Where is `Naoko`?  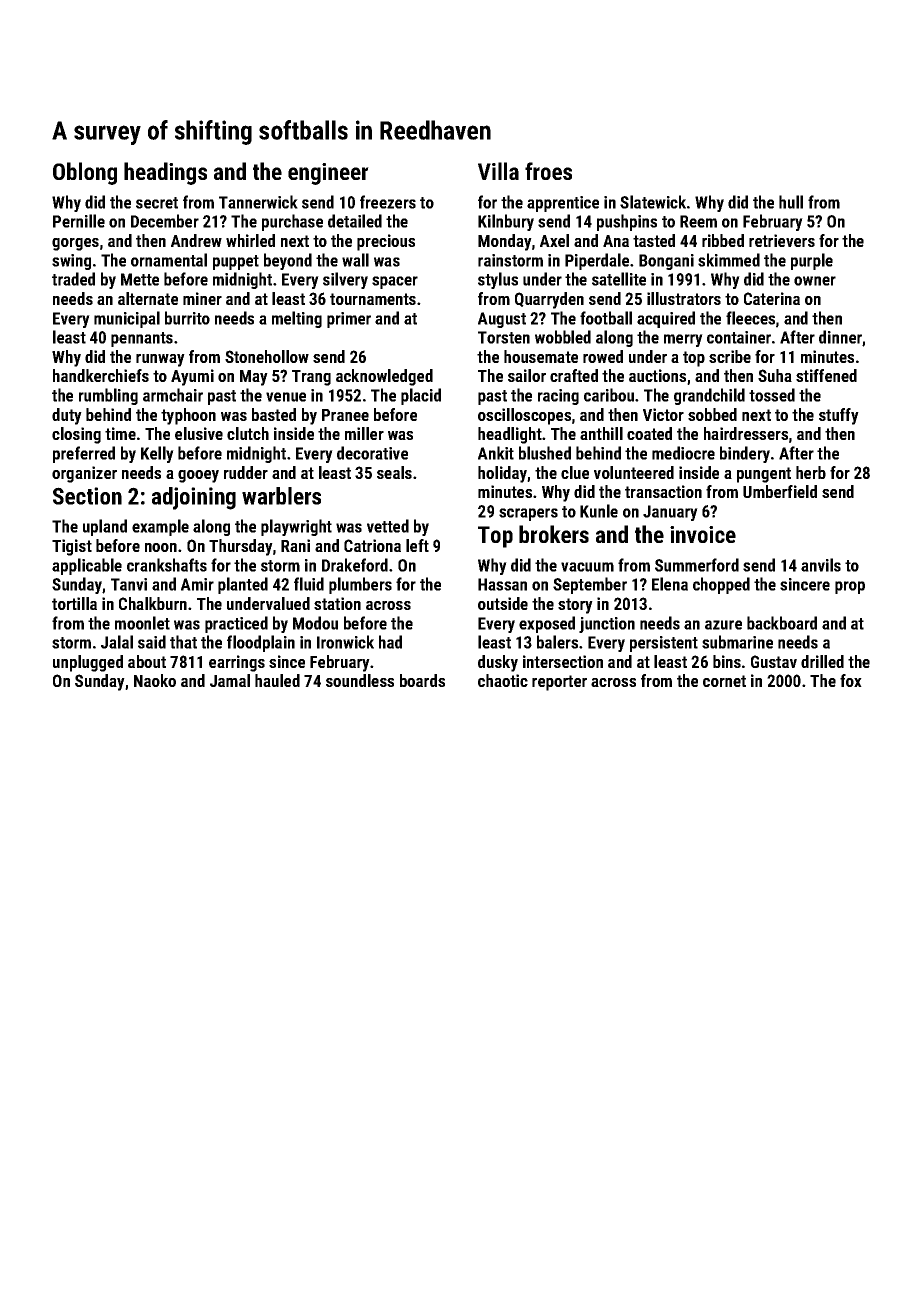
Naoko is located at coordinates (155, 680).
